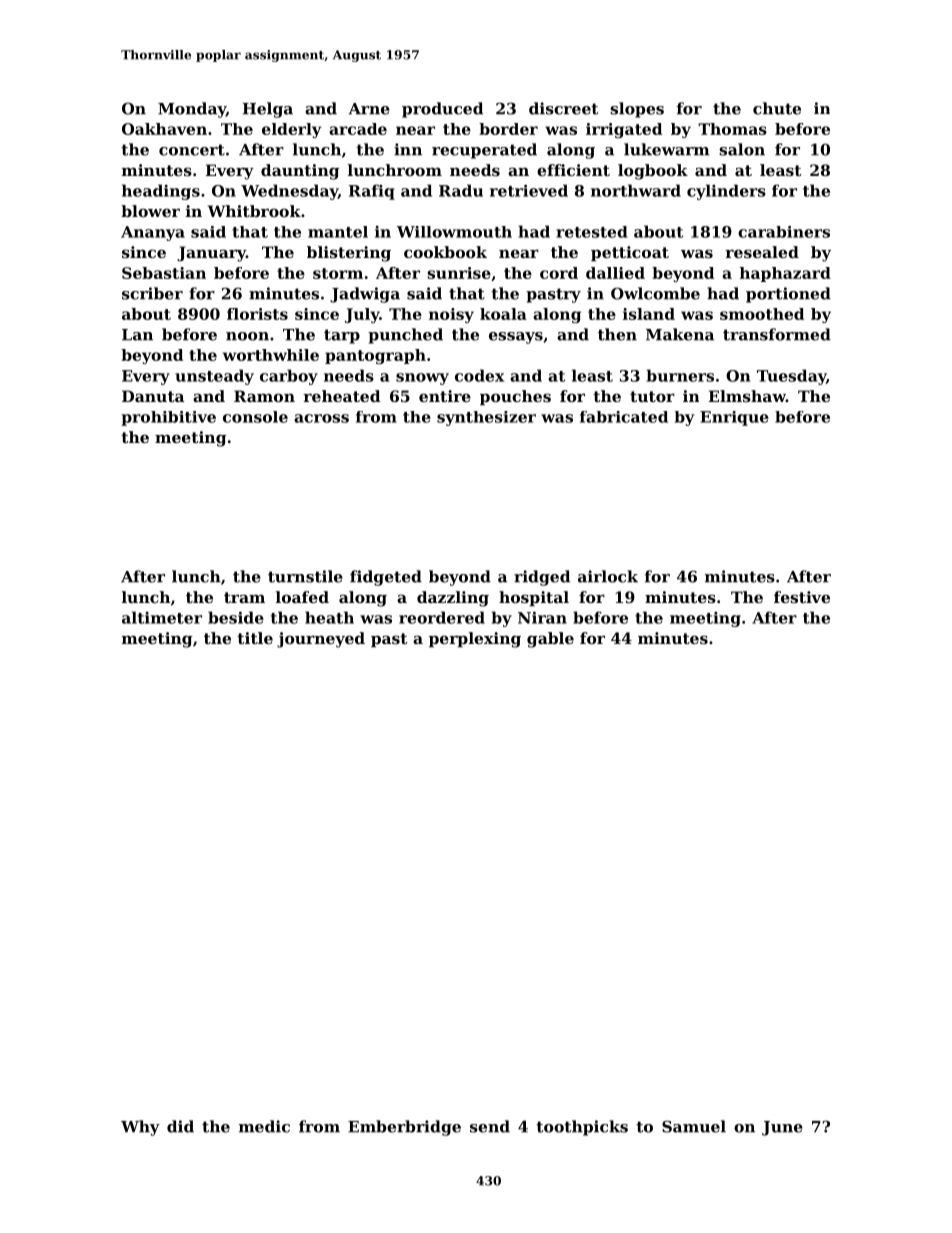  What do you see at coordinates (442, 110) in the screenshot?
I see `produced` at bounding box center [442, 110].
